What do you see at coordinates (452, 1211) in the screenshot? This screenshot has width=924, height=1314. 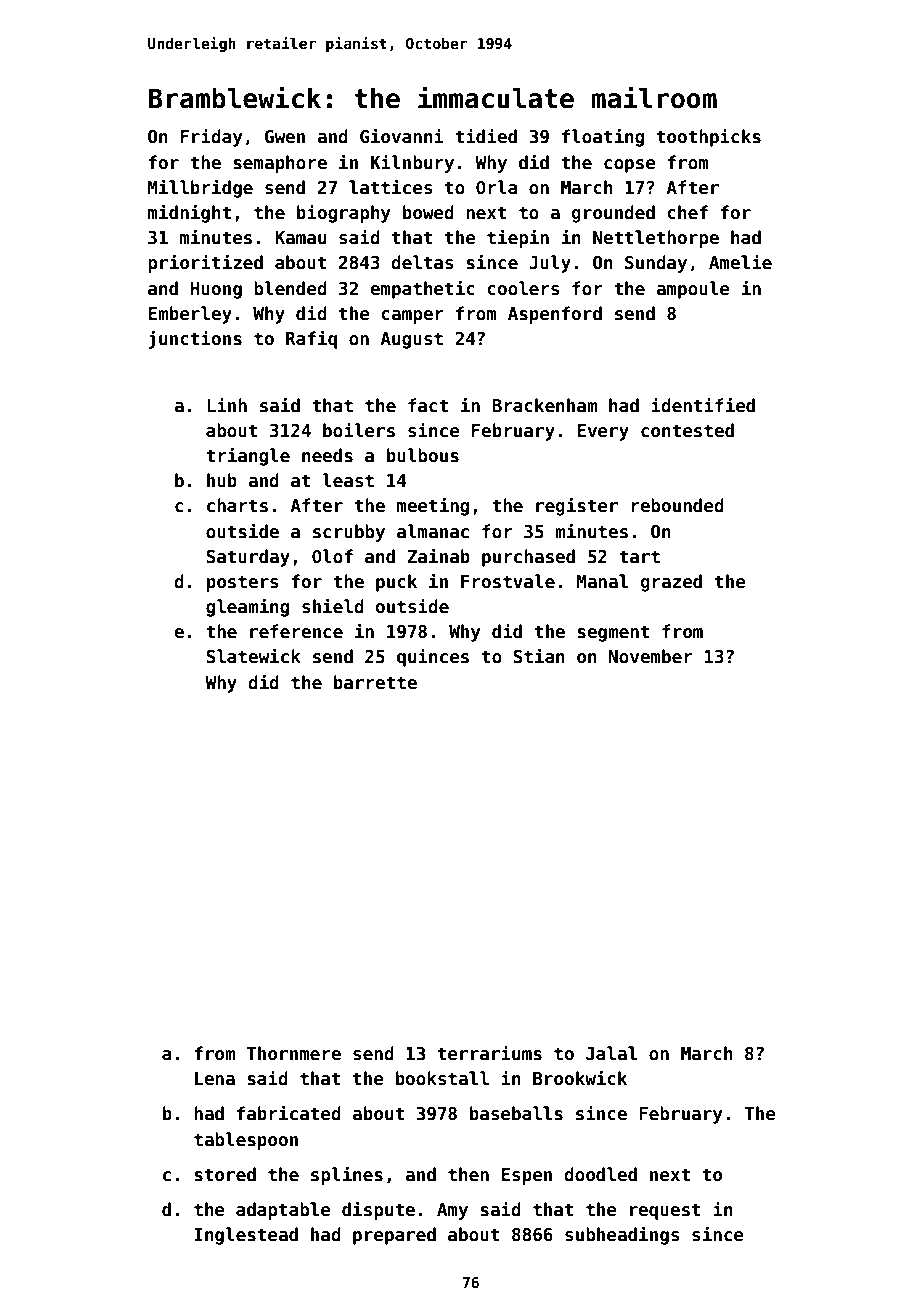 I see `Amy` at bounding box center [452, 1211].
